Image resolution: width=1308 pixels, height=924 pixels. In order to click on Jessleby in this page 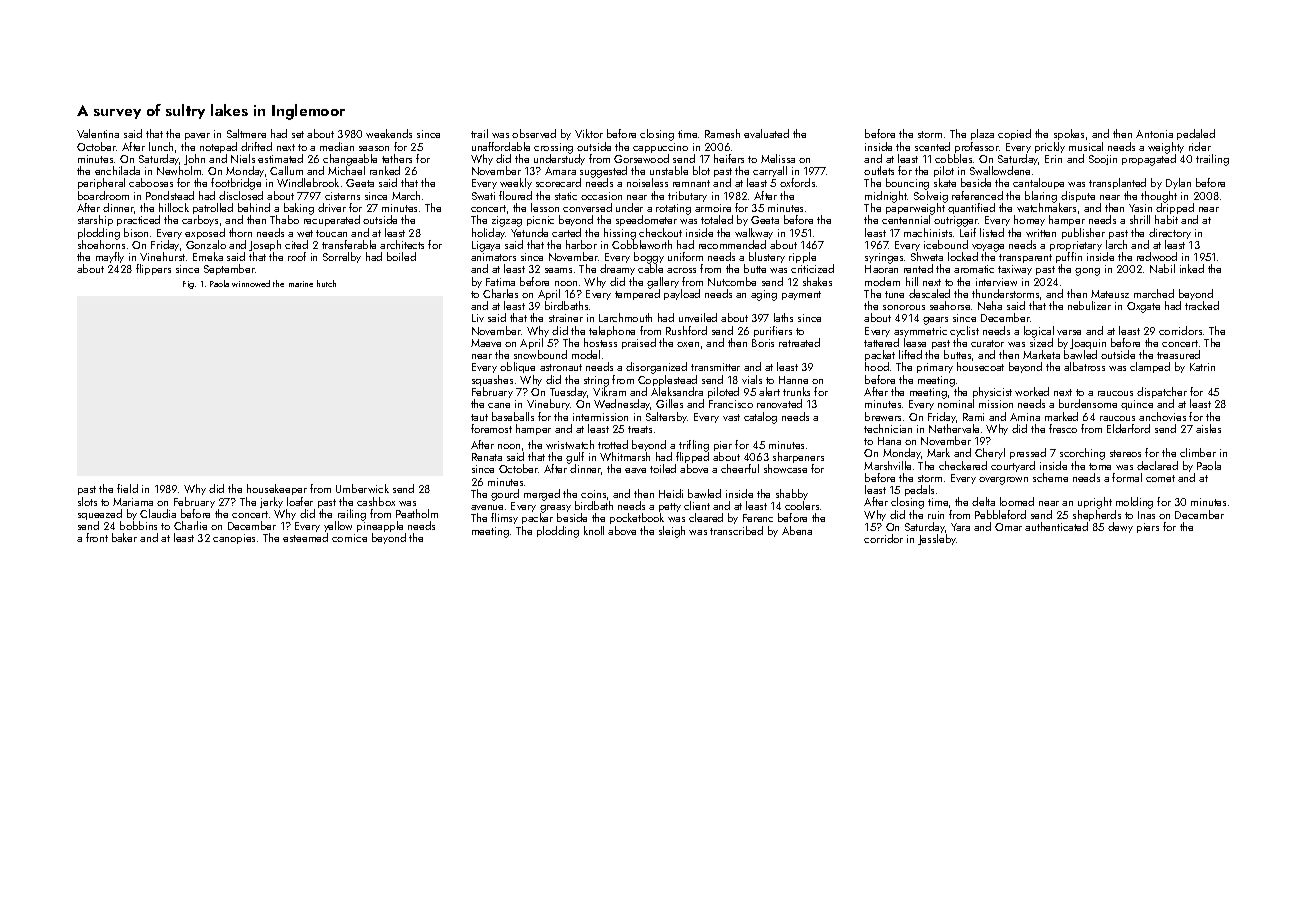, I will do `click(937, 539)`.
